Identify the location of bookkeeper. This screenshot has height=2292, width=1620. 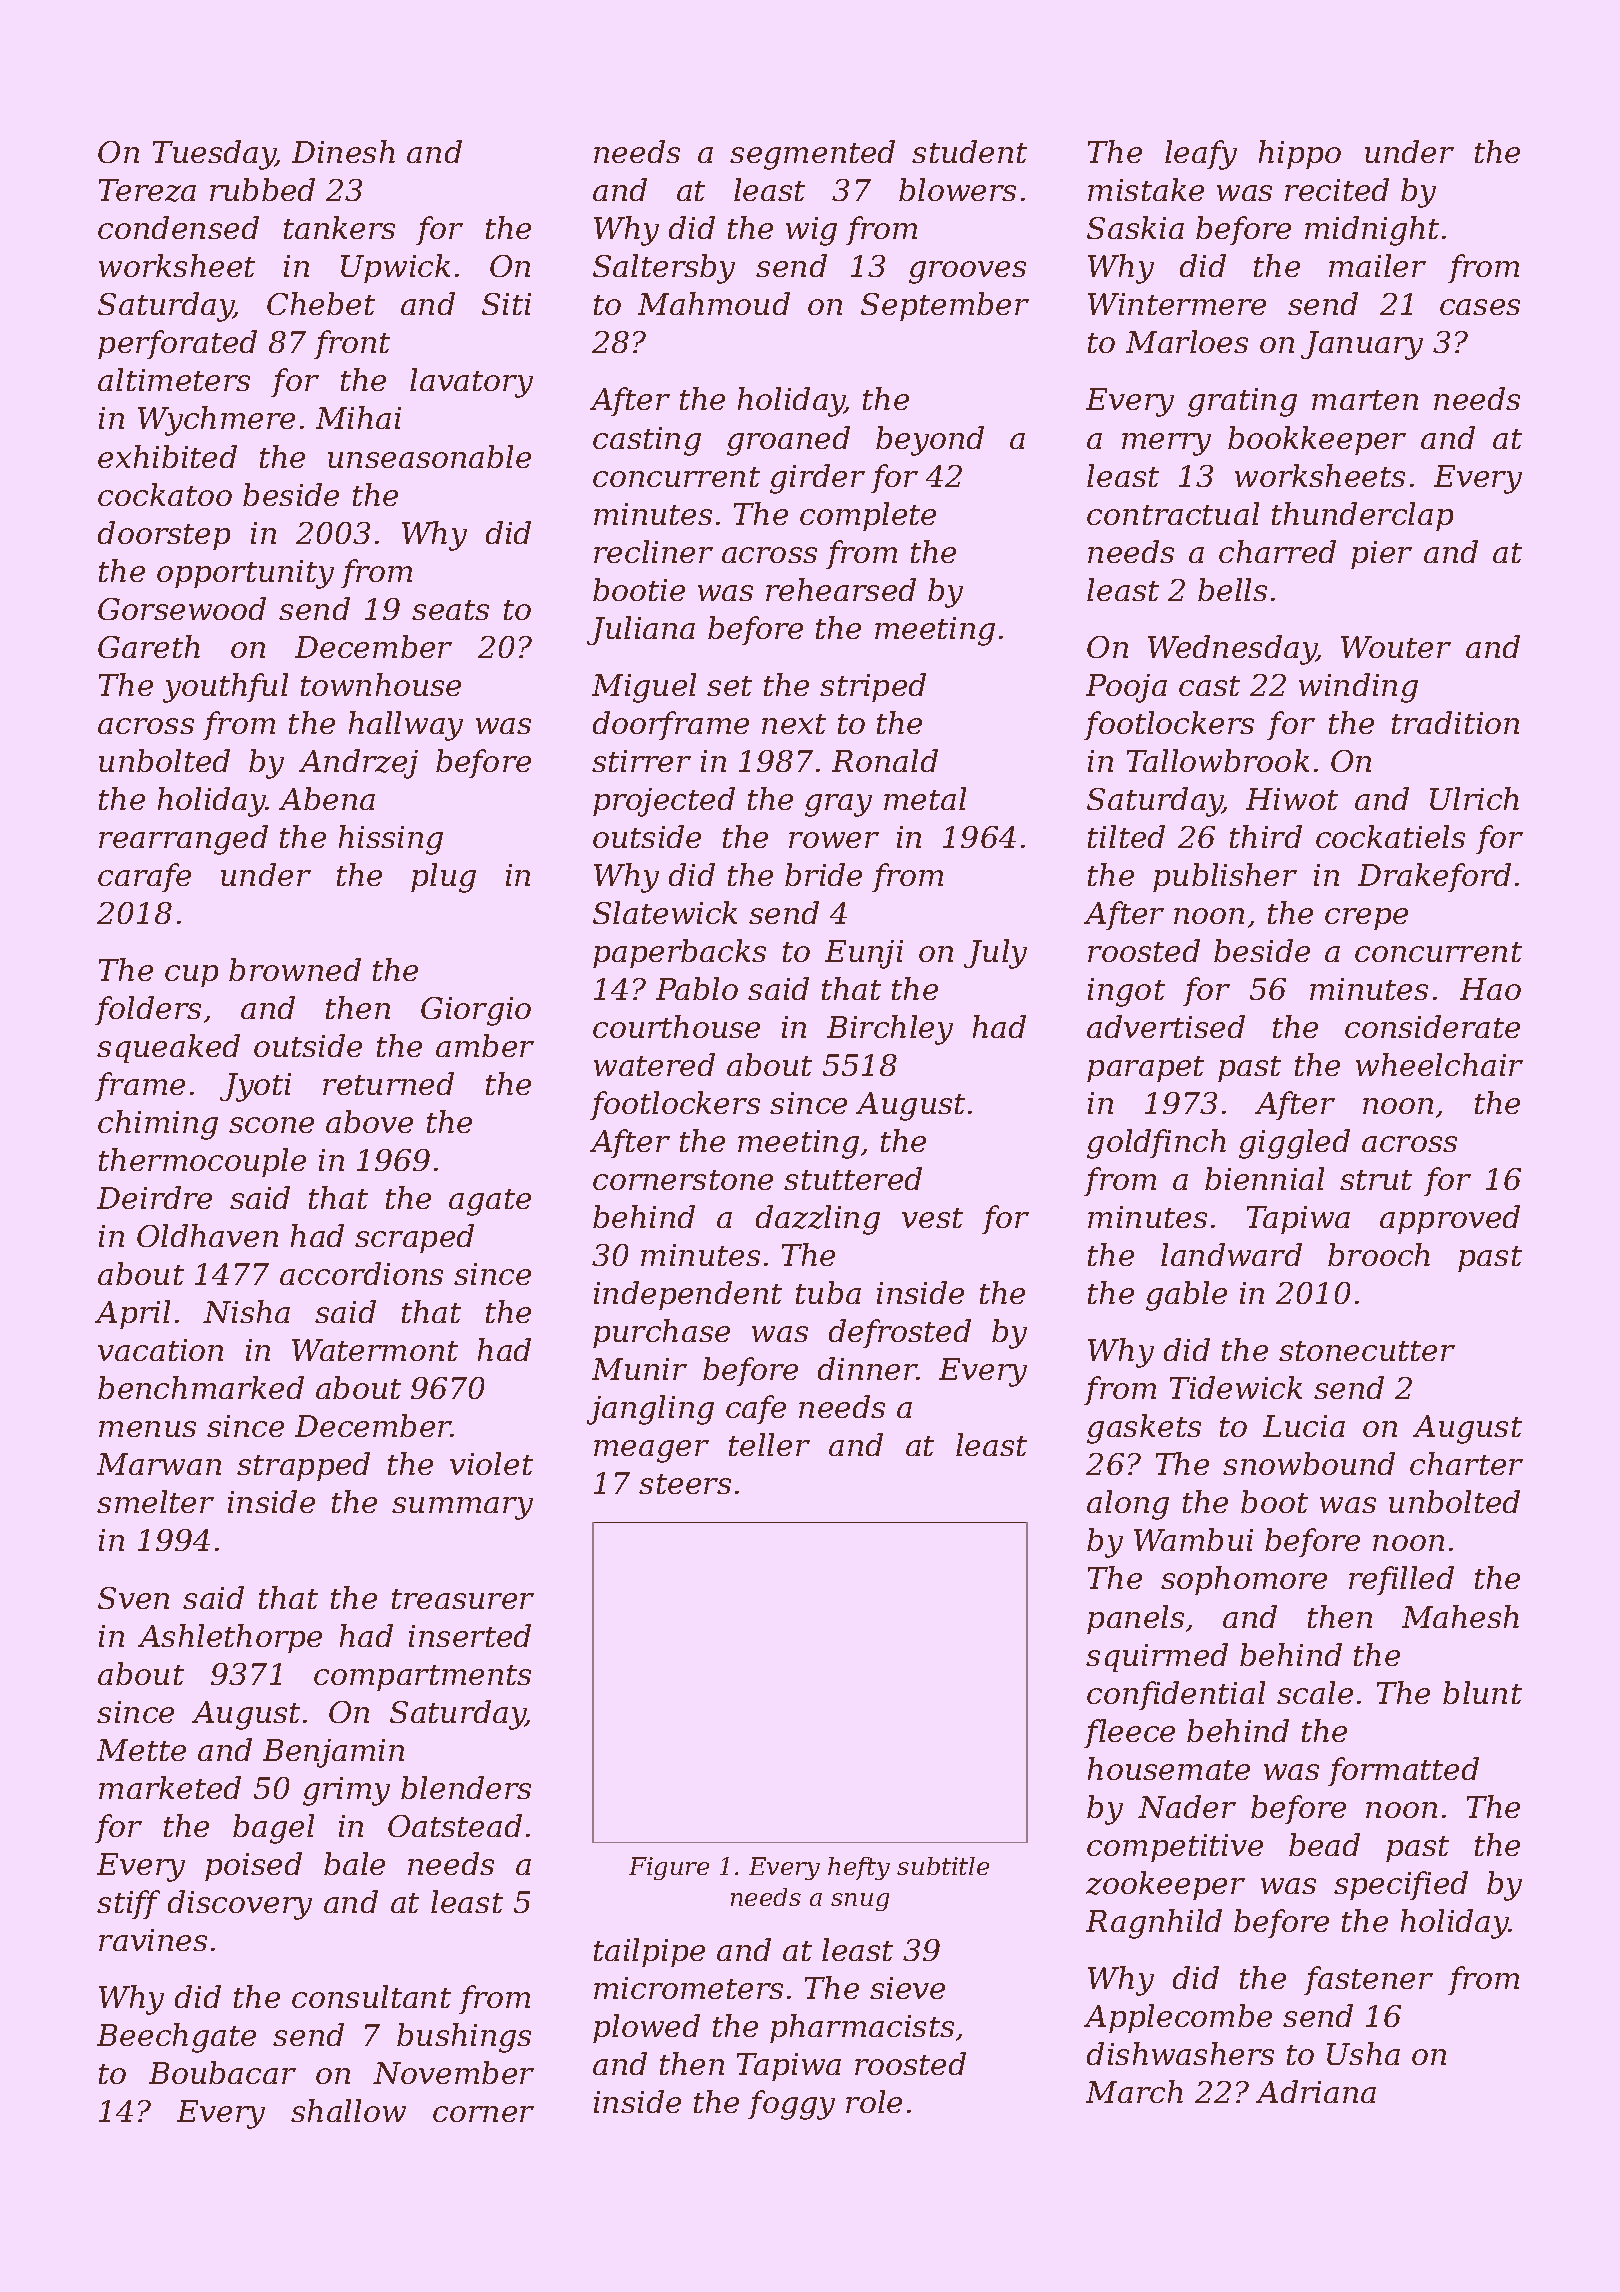
(1317, 440).
